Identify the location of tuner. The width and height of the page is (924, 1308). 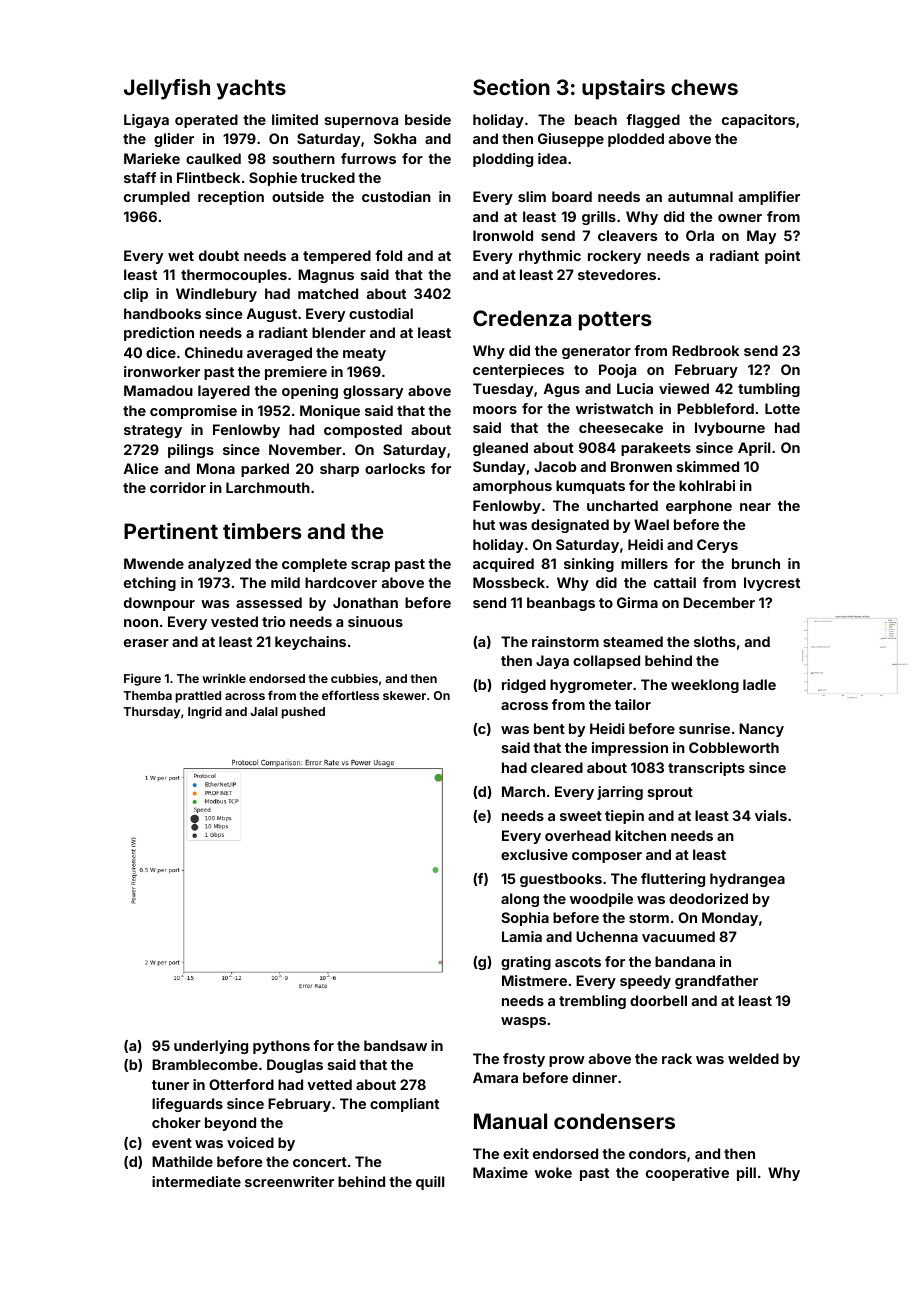
(170, 1085).
